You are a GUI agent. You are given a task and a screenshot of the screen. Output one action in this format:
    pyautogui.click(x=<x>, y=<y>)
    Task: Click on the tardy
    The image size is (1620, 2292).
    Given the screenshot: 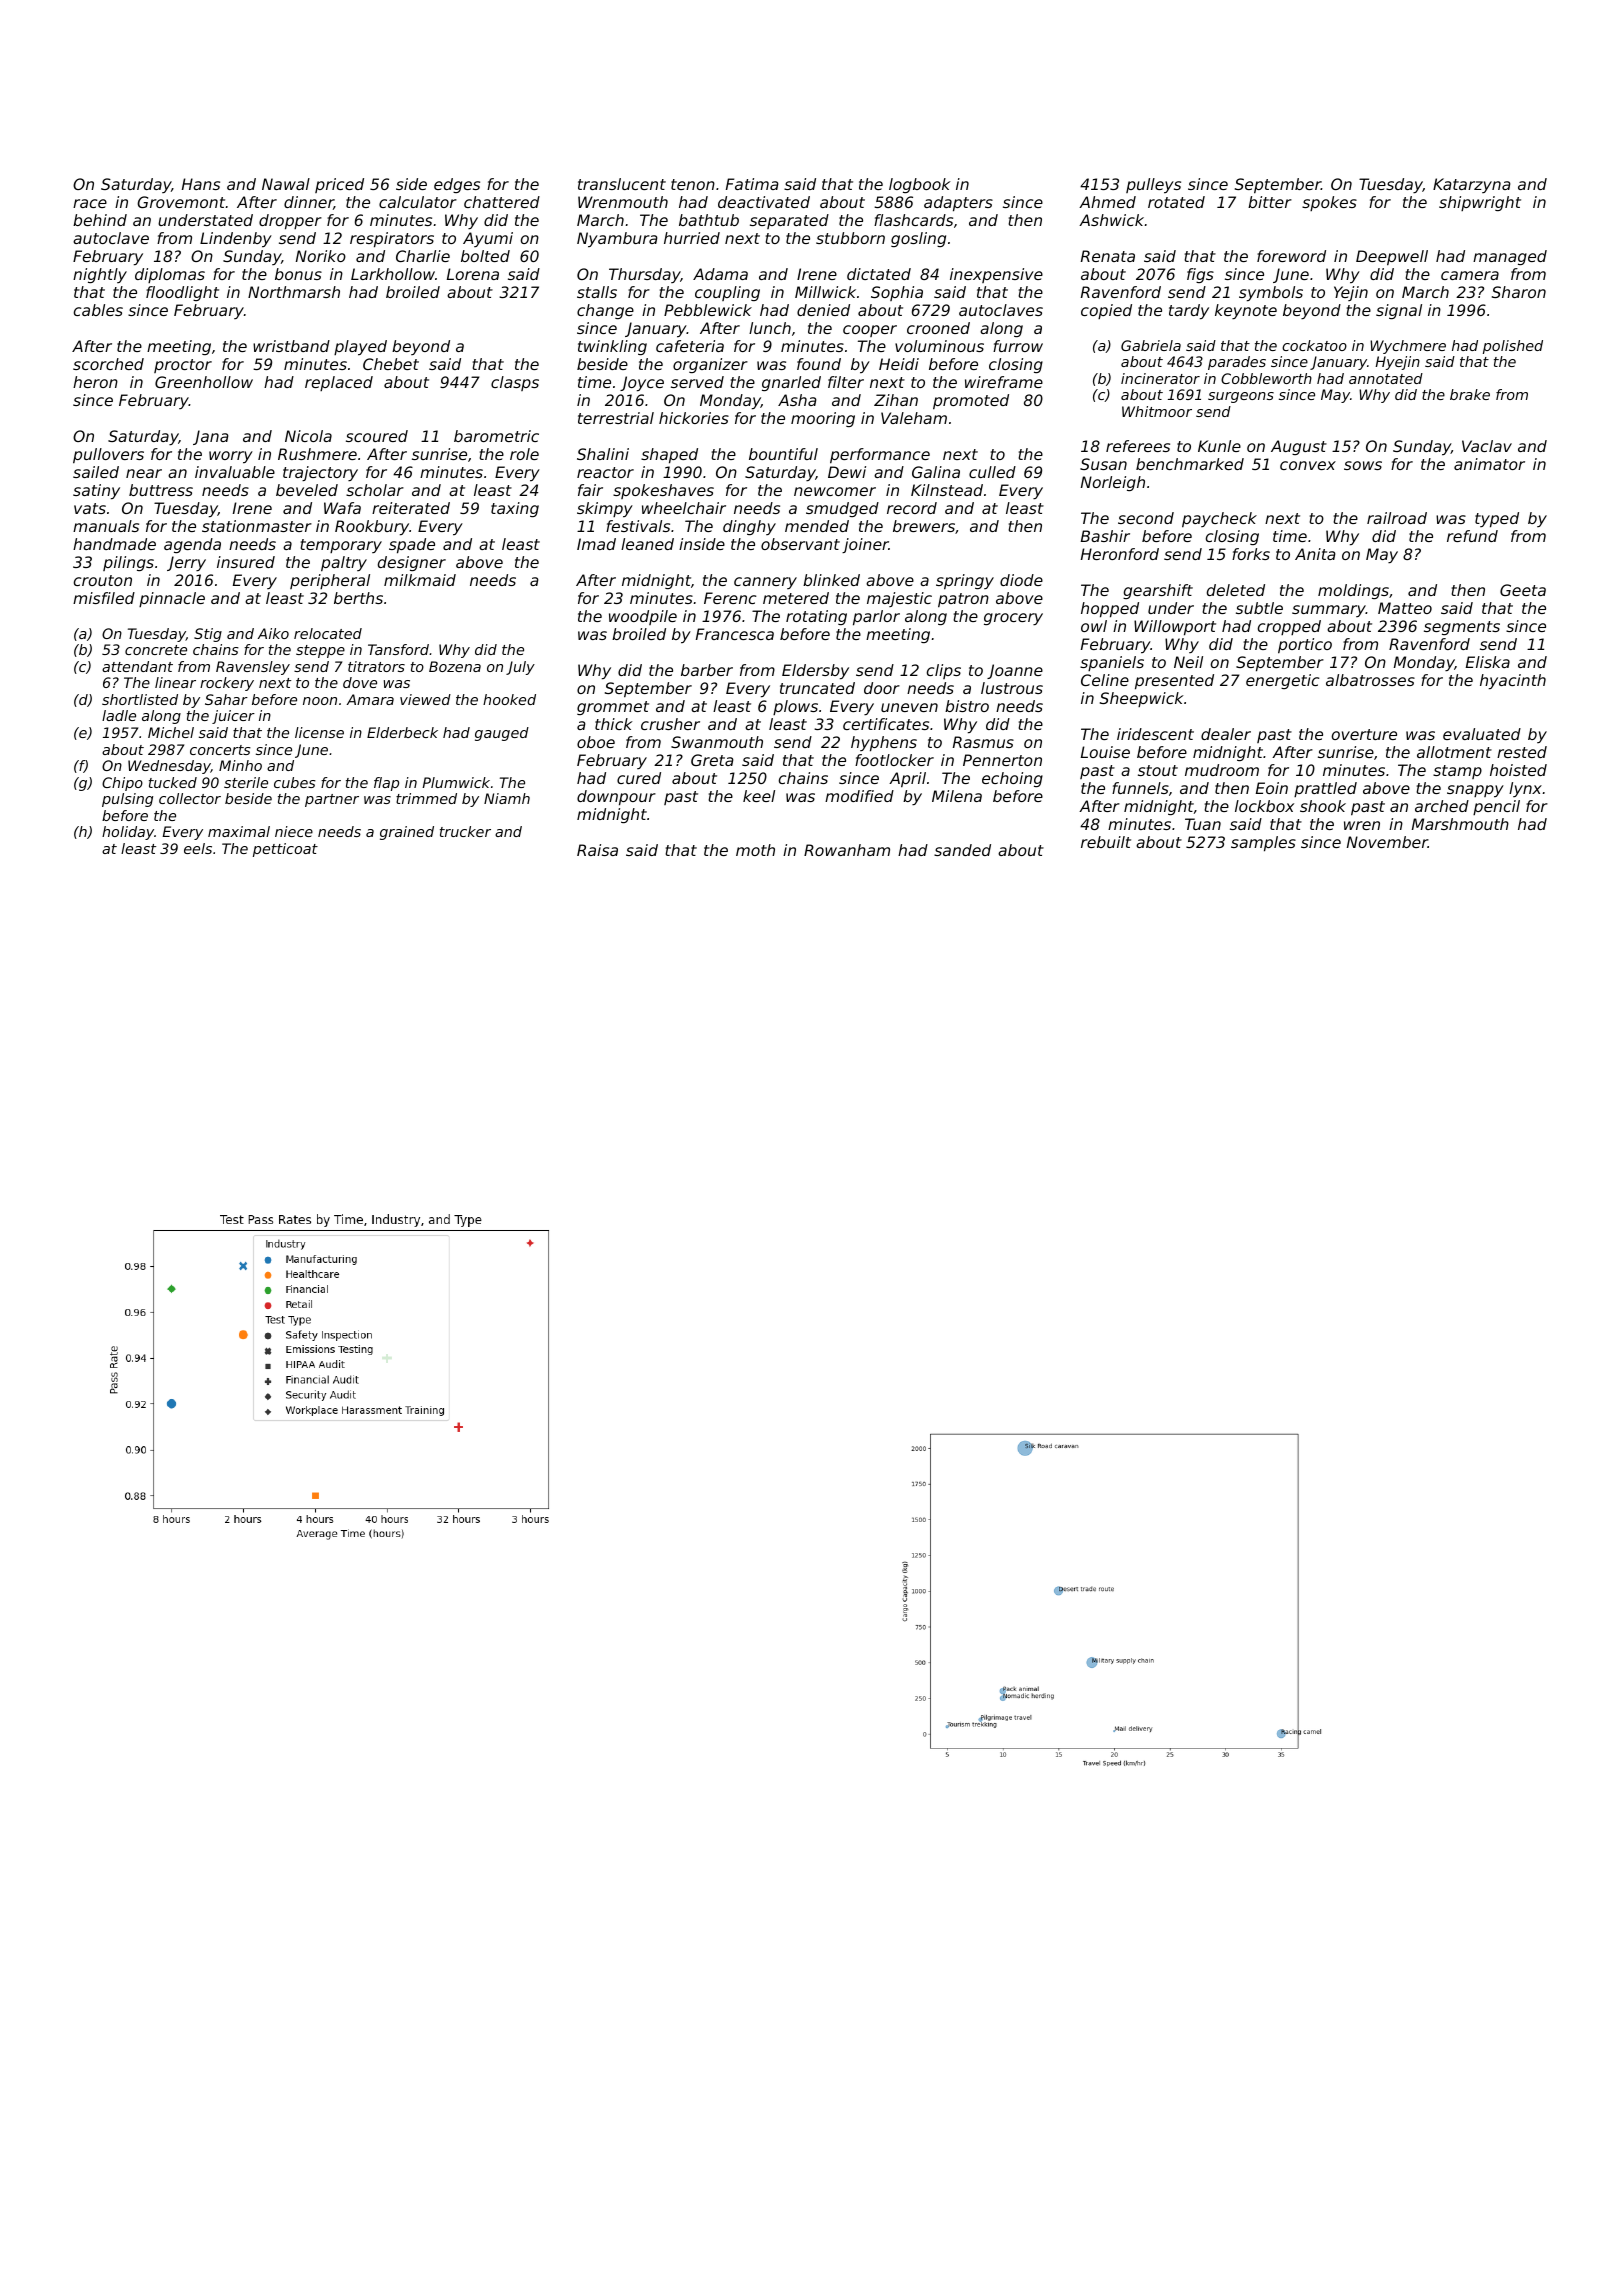 What is the action you would take?
    pyautogui.click(x=1189, y=311)
